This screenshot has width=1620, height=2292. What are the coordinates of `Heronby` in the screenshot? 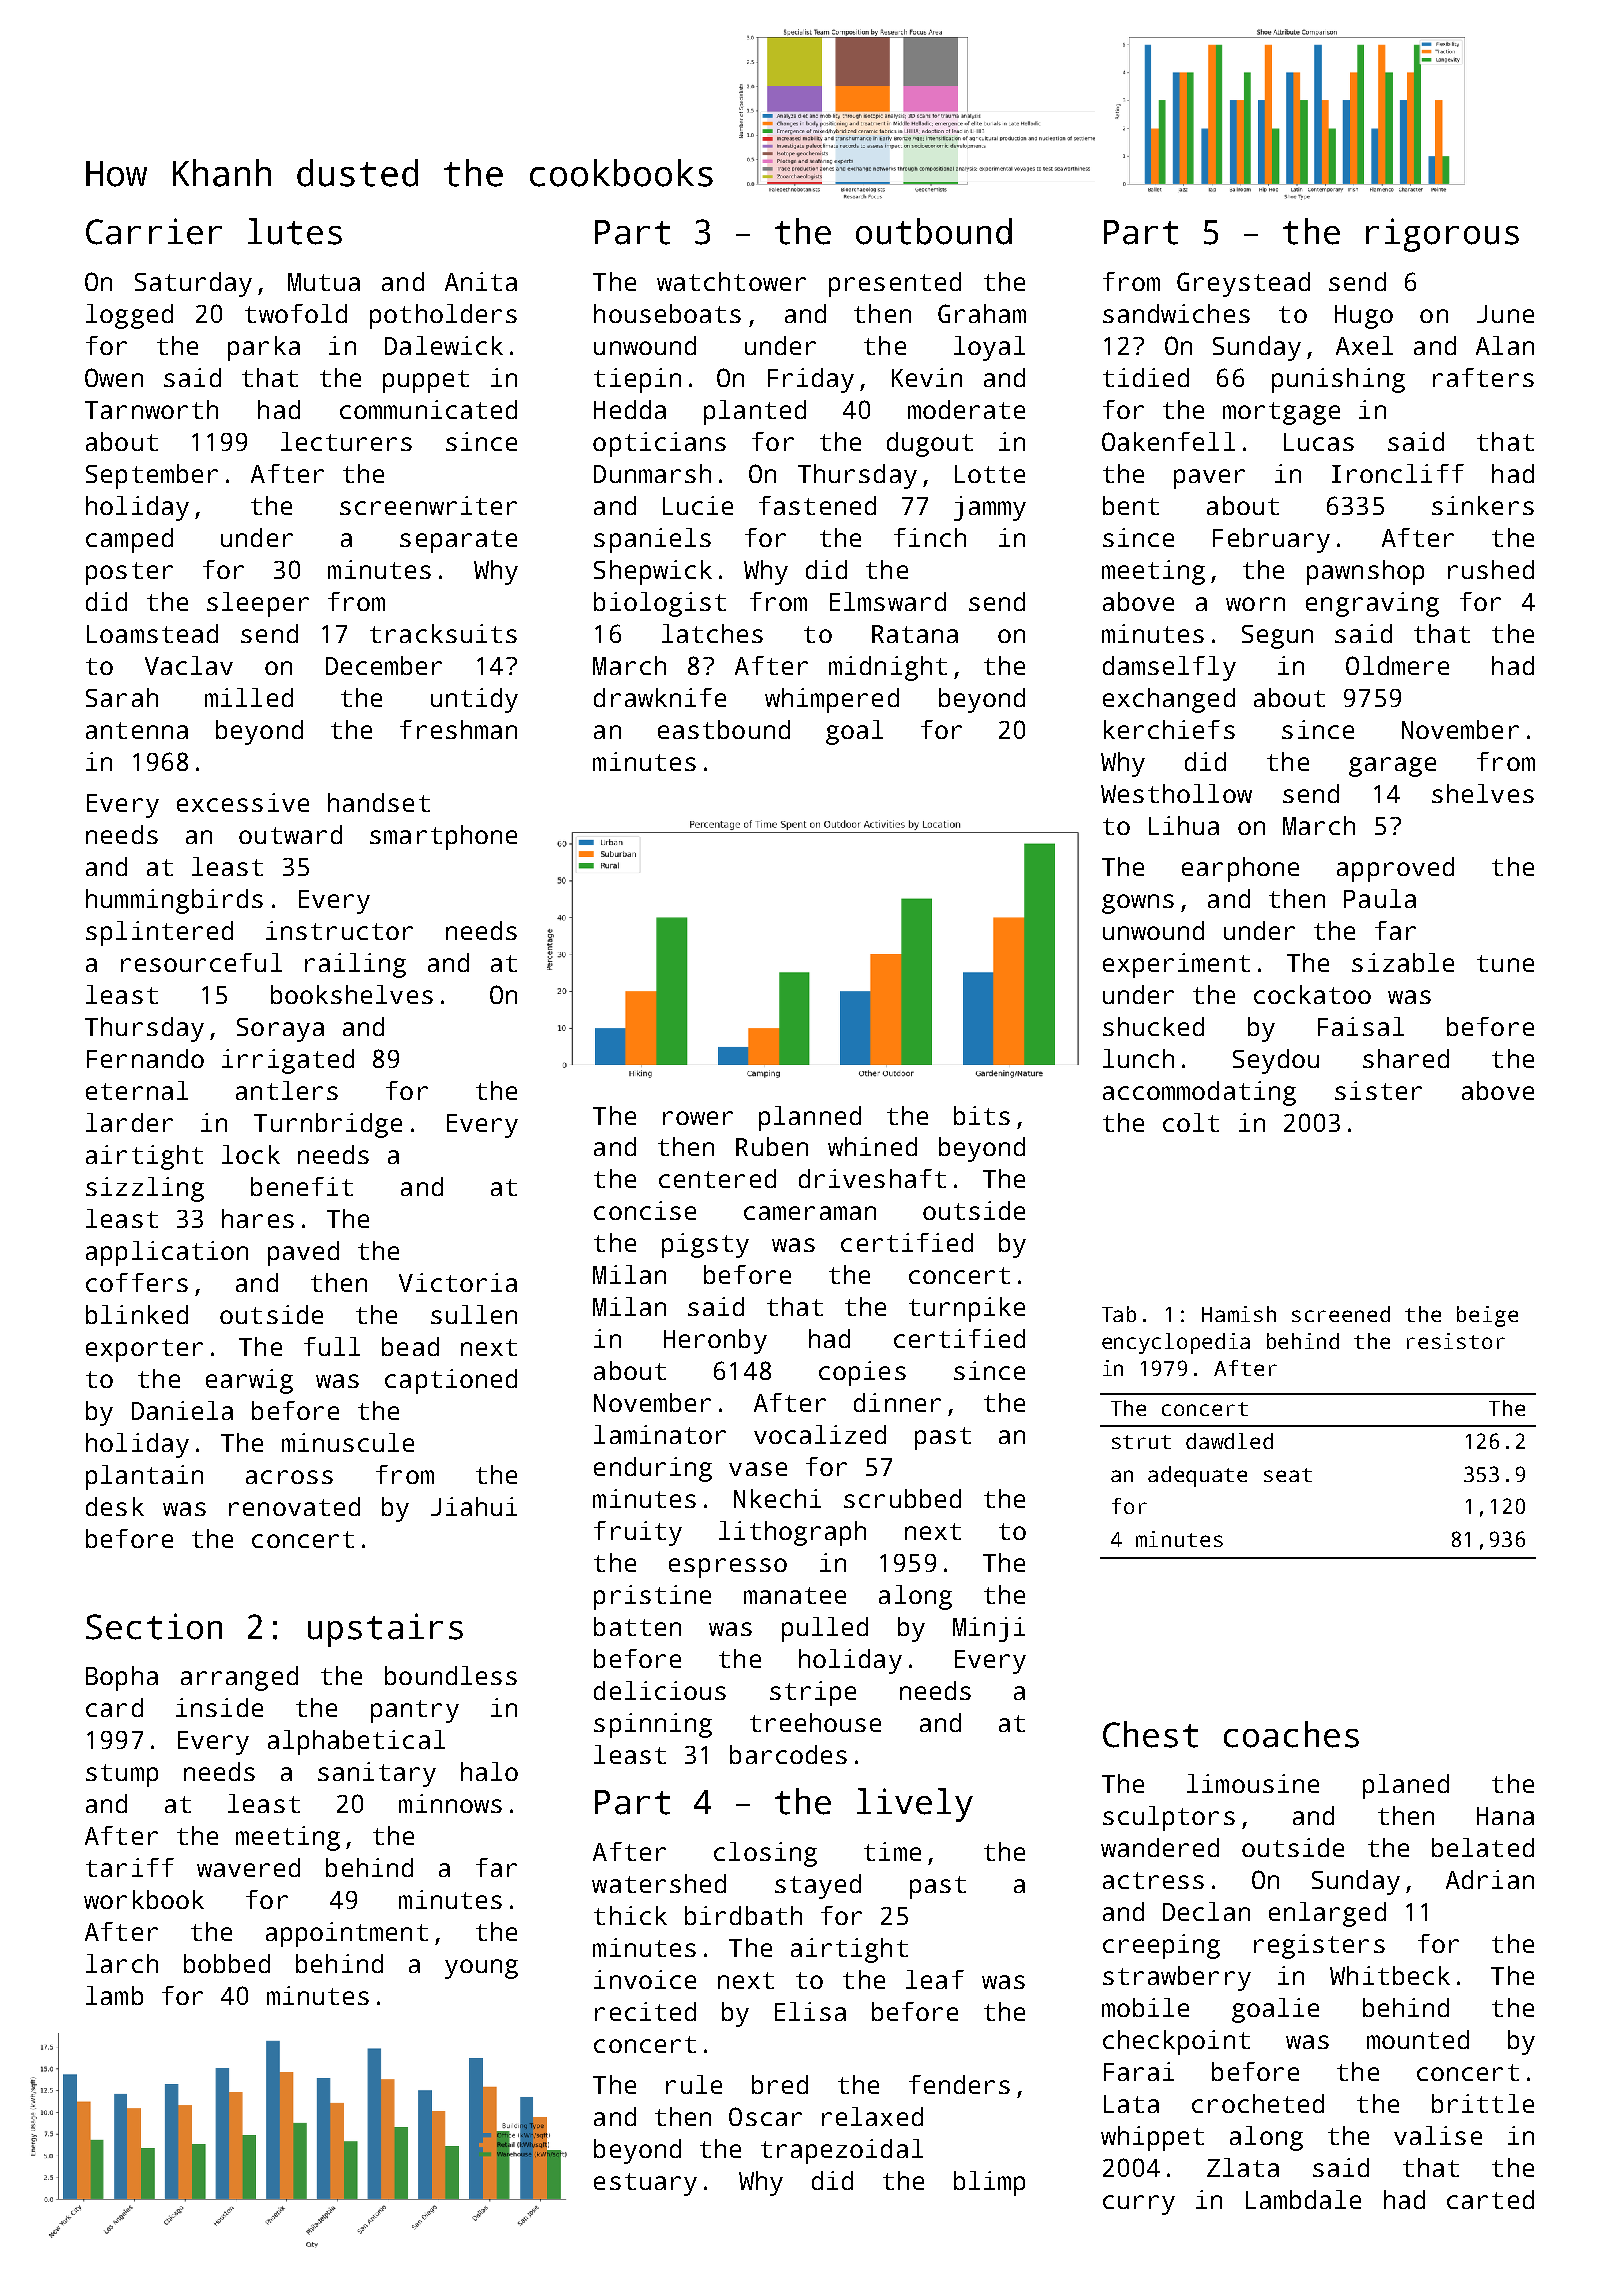 It's located at (715, 1341).
